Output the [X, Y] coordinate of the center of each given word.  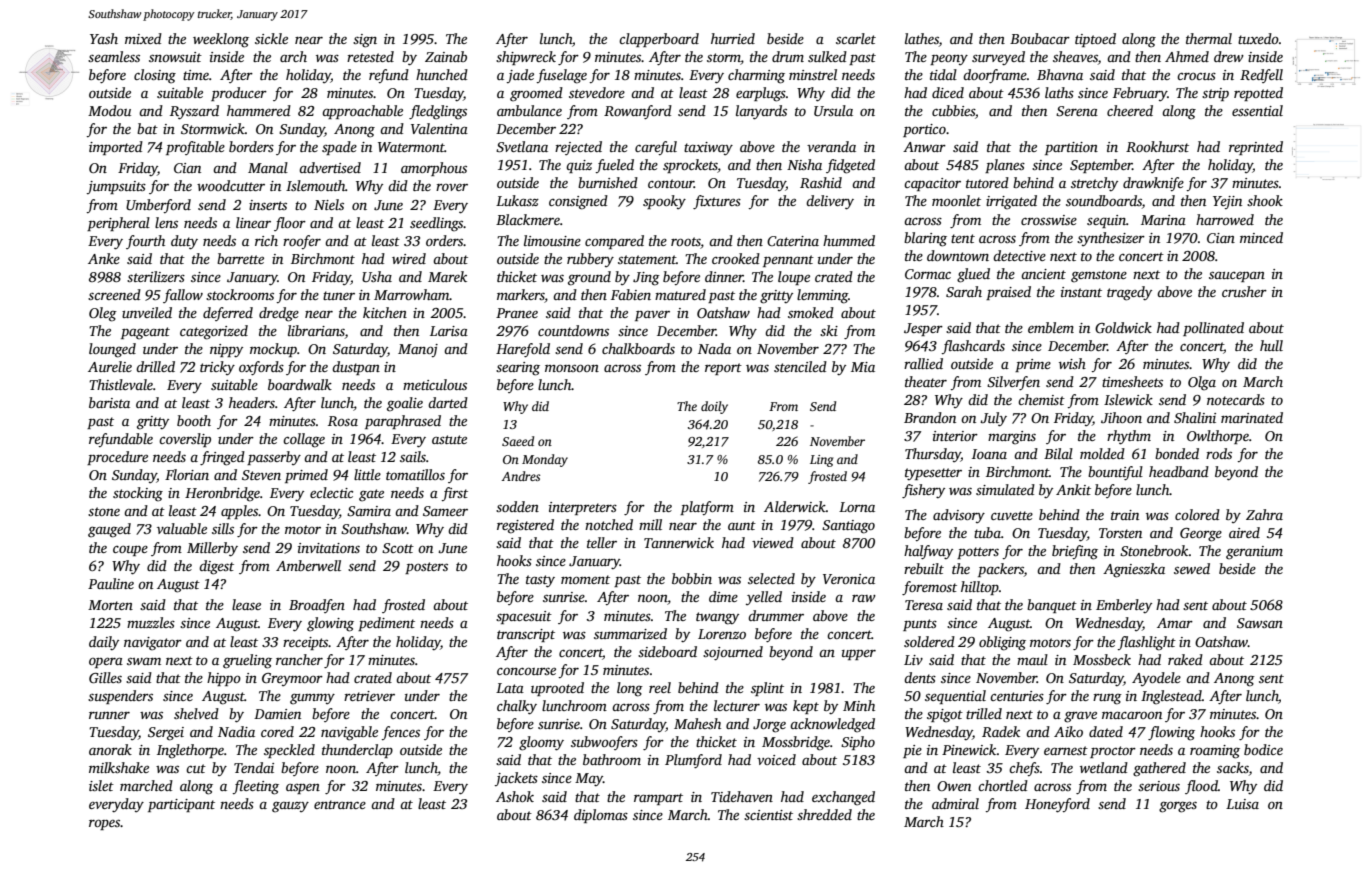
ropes [105, 824]
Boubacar [1040, 38]
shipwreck [526, 58]
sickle [271, 38]
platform [707, 508]
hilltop [980, 588]
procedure [117, 458]
